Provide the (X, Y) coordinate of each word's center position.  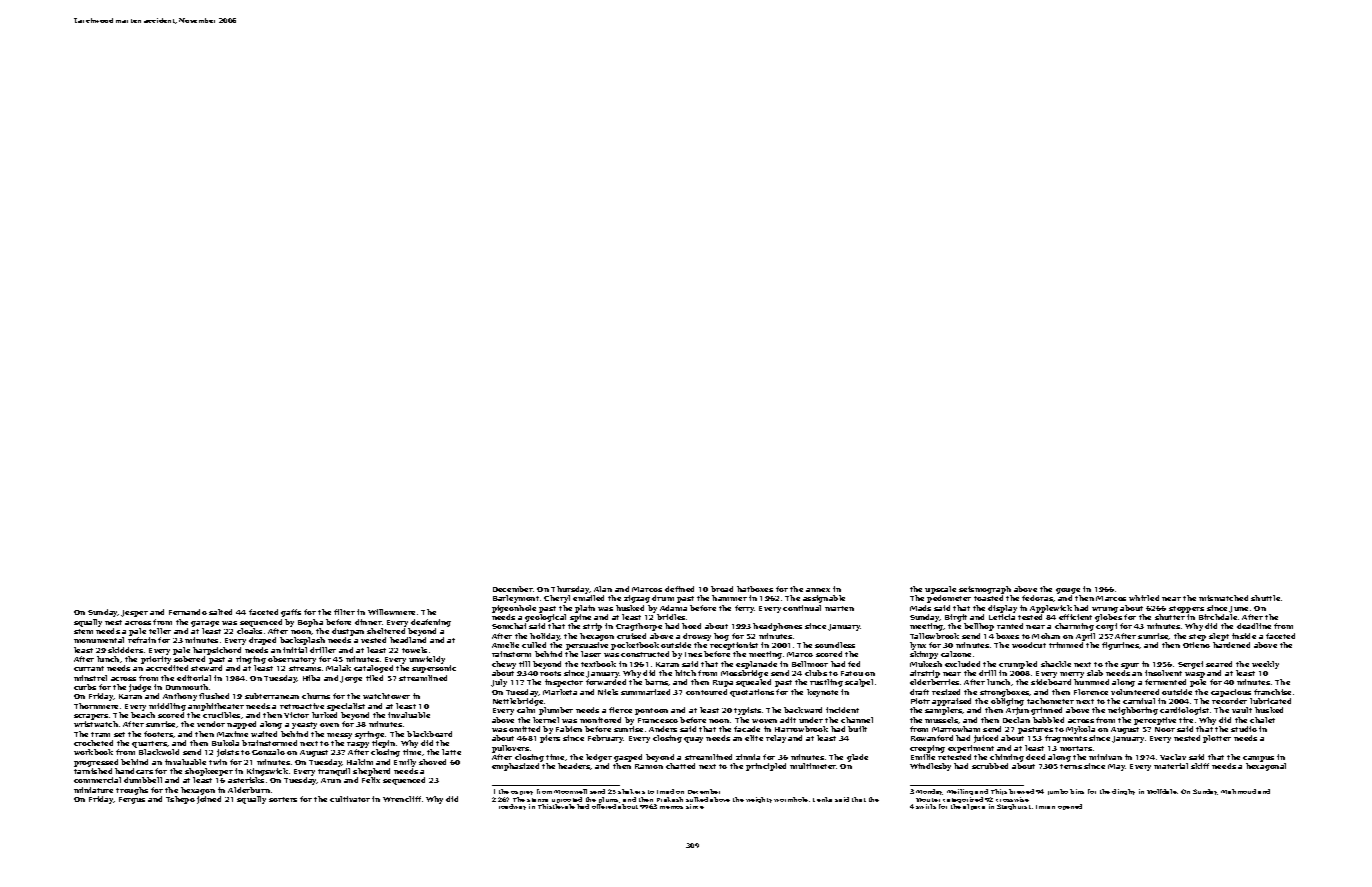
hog (721, 637)
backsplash (302, 641)
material (1171, 766)
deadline (1254, 626)
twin (218, 762)
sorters (283, 799)
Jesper (134, 613)
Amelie (505, 645)
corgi (1106, 627)
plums (608, 800)
